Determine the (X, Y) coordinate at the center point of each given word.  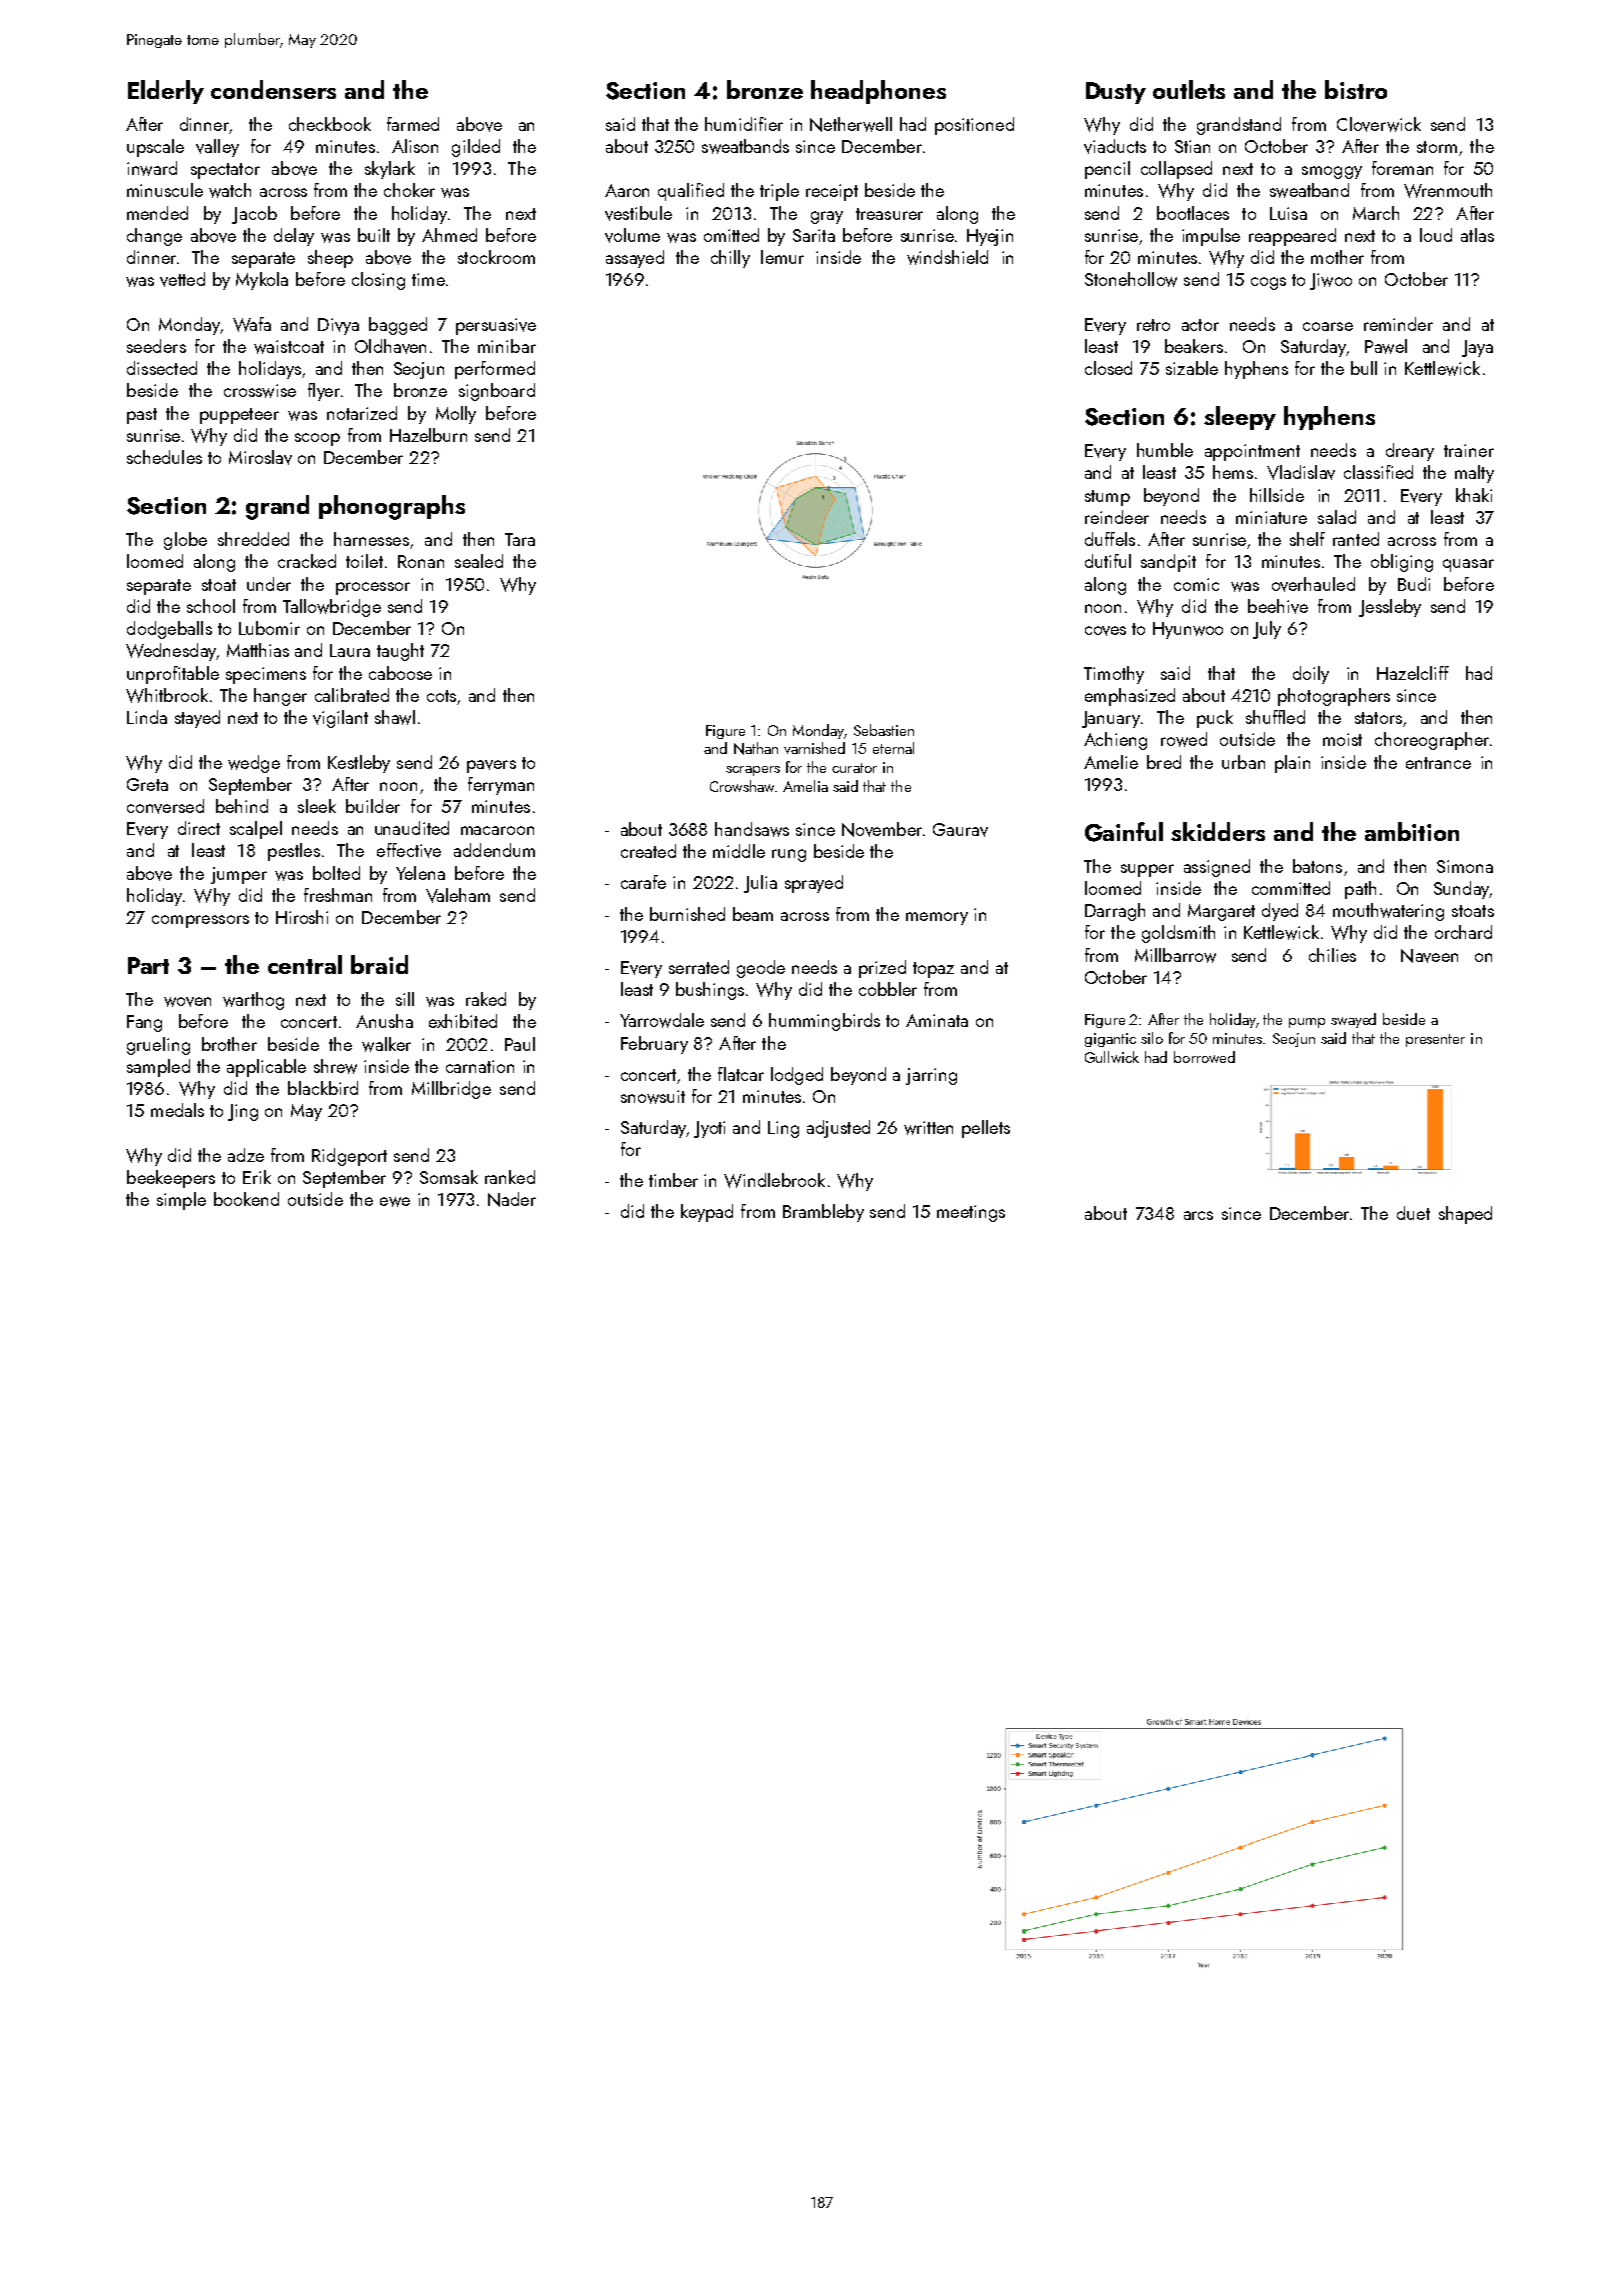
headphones (878, 92)
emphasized (1130, 697)
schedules (164, 457)
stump (1107, 498)
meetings (971, 1213)
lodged (797, 1076)
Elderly (166, 92)
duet (1413, 1213)
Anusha (384, 1021)
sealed (479, 561)
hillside (1277, 495)
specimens (266, 675)
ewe (395, 1202)
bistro (1356, 89)
